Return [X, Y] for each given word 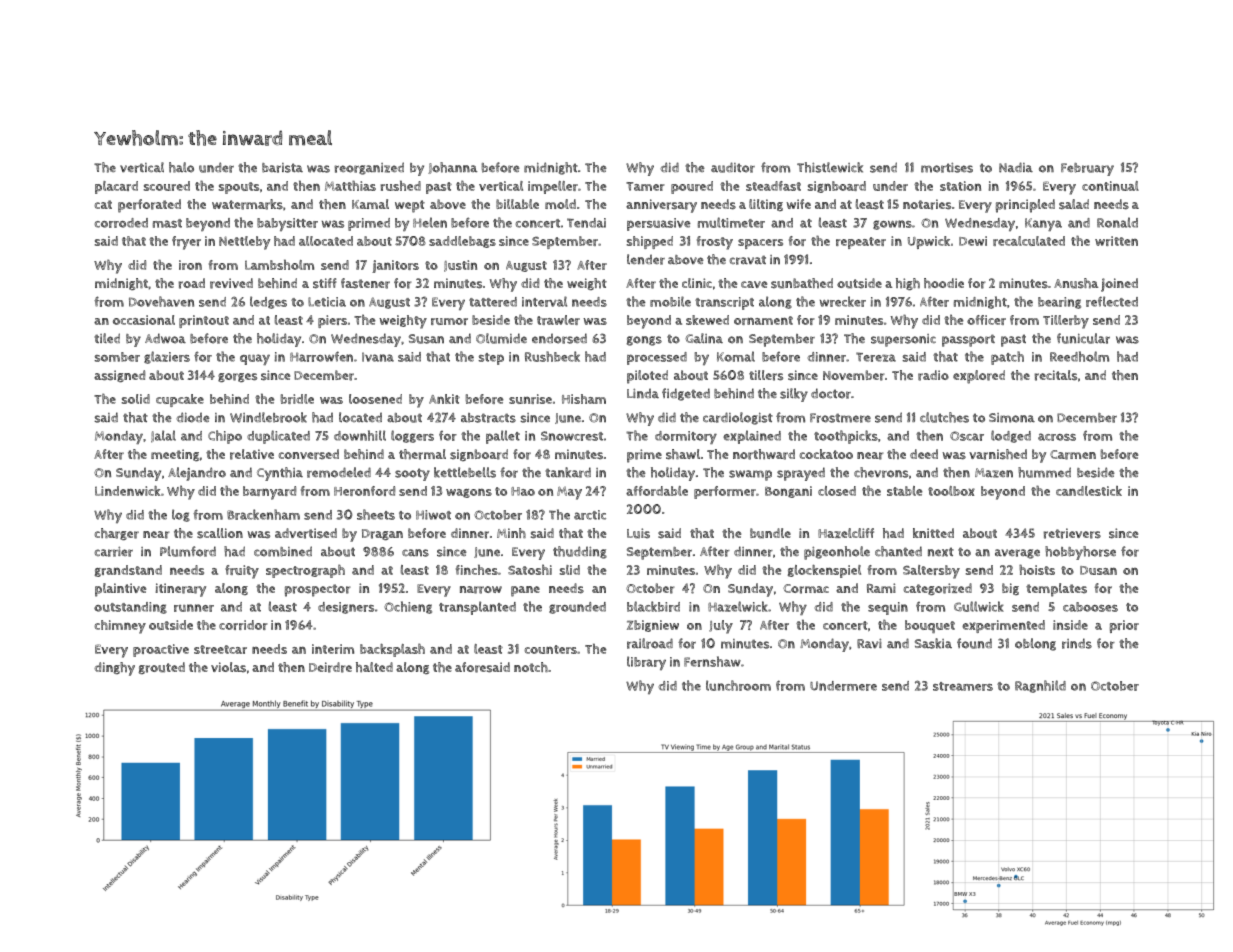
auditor [733, 167]
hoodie [944, 283]
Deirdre [330, 667]
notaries [927, 204]
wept [410, 206]
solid [136, 399]
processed [657, 358]
